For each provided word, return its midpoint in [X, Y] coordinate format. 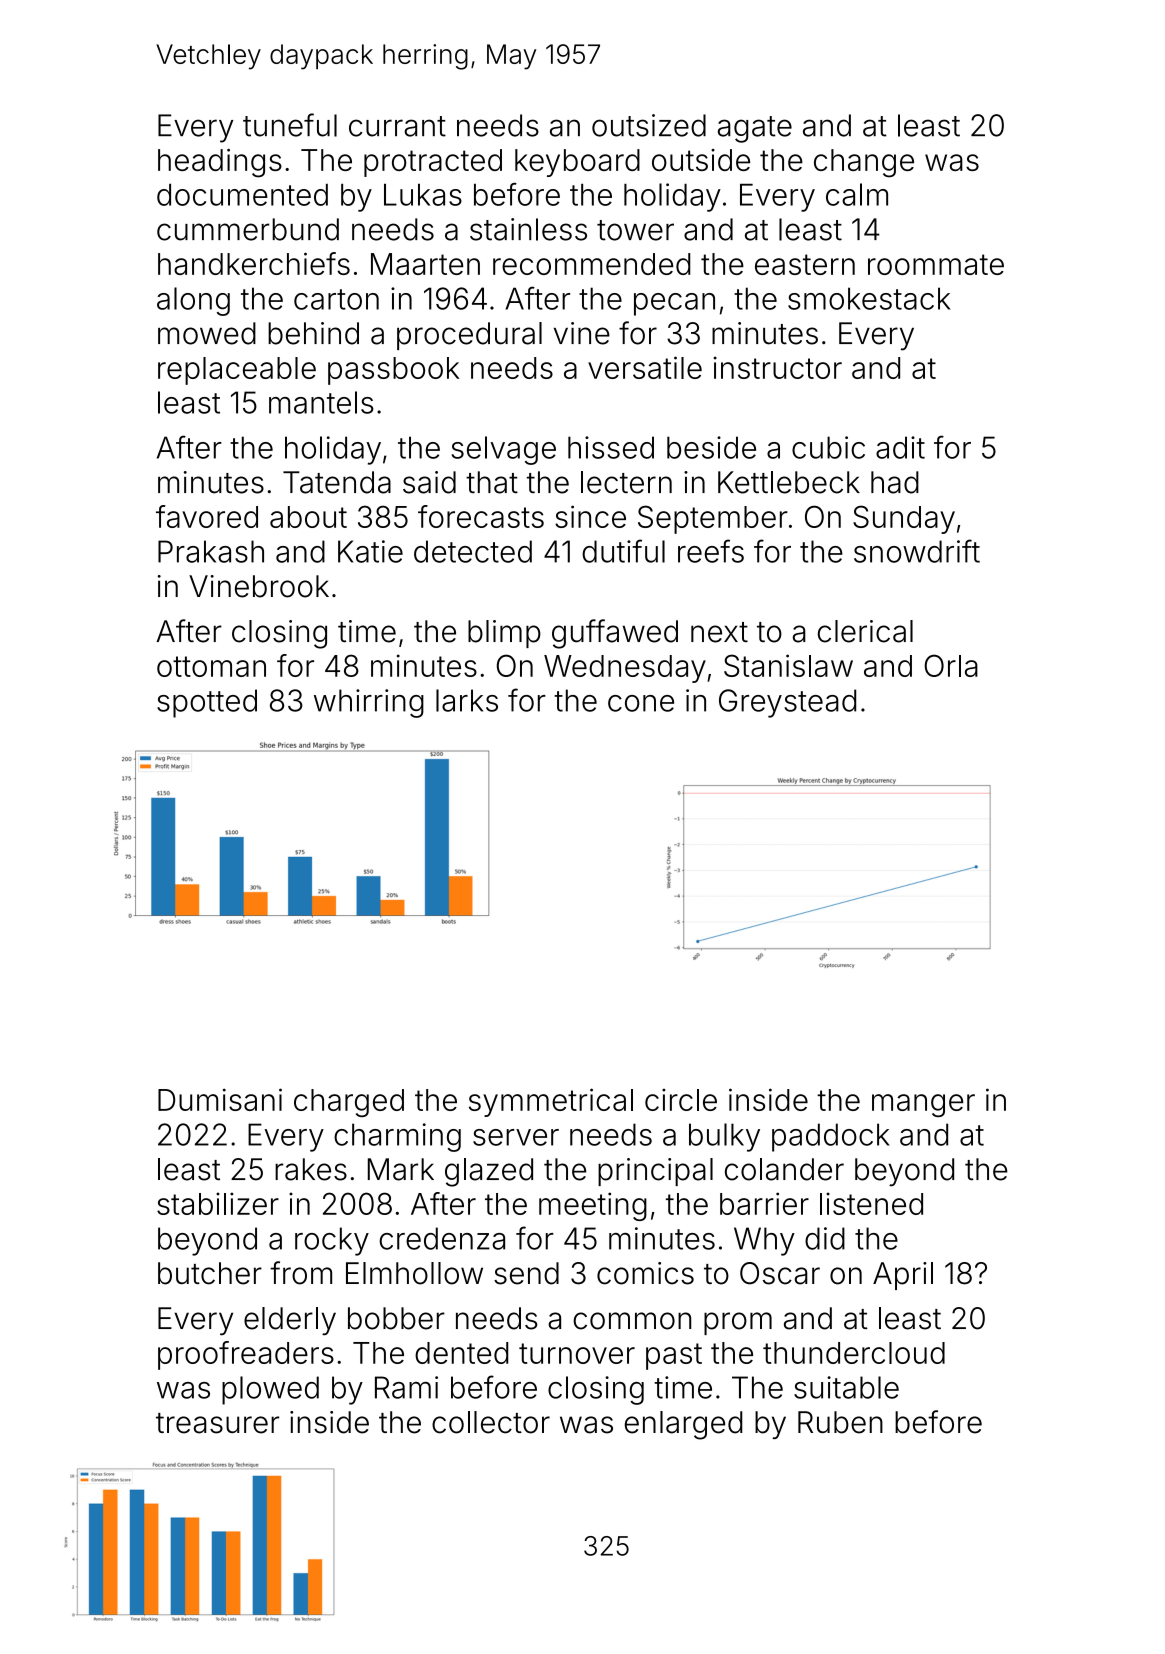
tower [635, 230]
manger [923, 1105]
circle [681, 1100]
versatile [645, 367]
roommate [936, 264]
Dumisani [220, 1099]
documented [242, 195]
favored [207, 516]
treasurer [217, 1423]
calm [857, 194]
